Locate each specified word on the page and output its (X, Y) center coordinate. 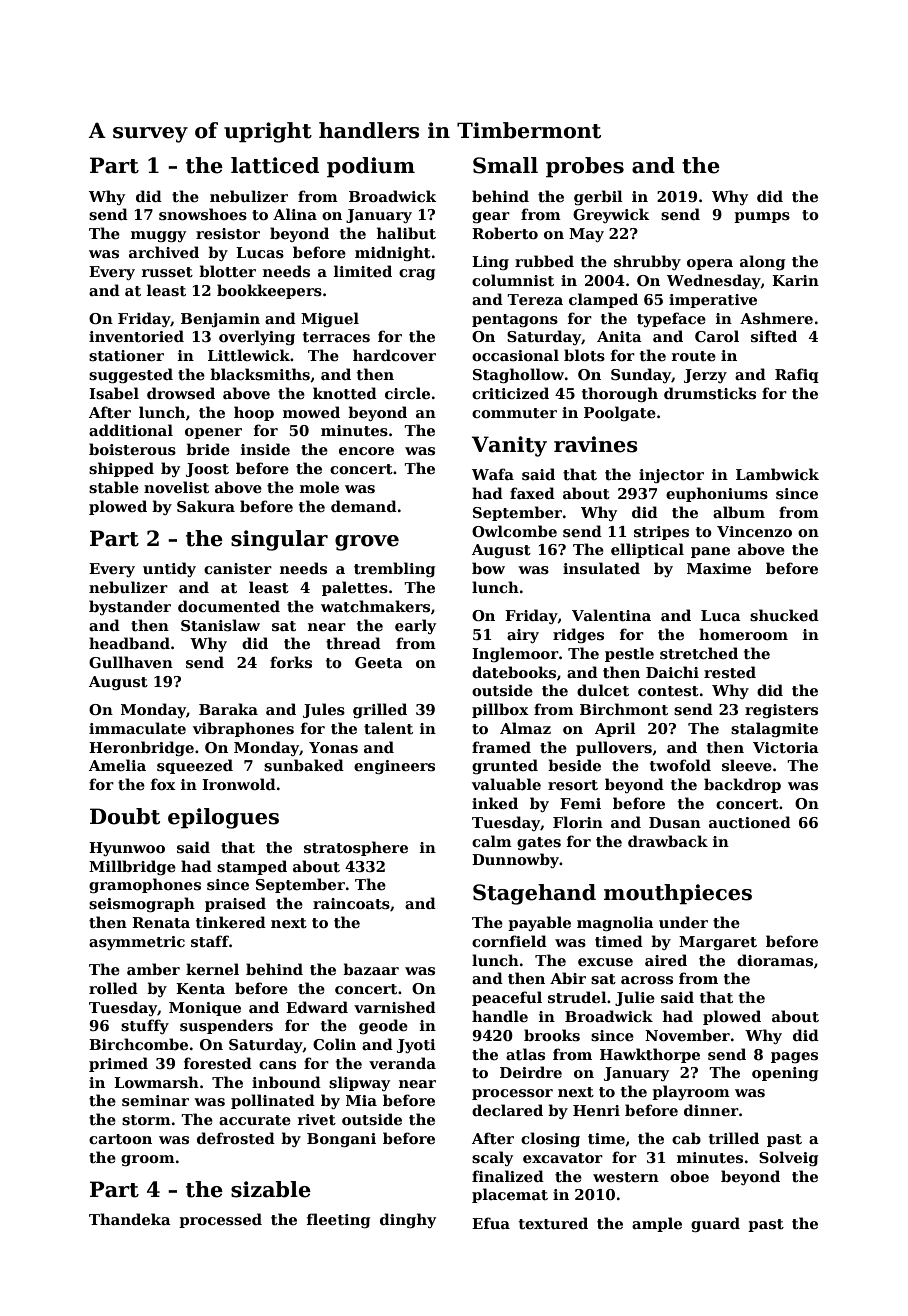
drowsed (181, 393)
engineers (394, 767)
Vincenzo (754, 531)
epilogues (223, 818)
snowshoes (203, 214)
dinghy (408, 1220)
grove (367, 543)
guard (715, 1224)
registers (781, 711)
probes (585, 167)
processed (220, 1220)
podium (371, 167)
